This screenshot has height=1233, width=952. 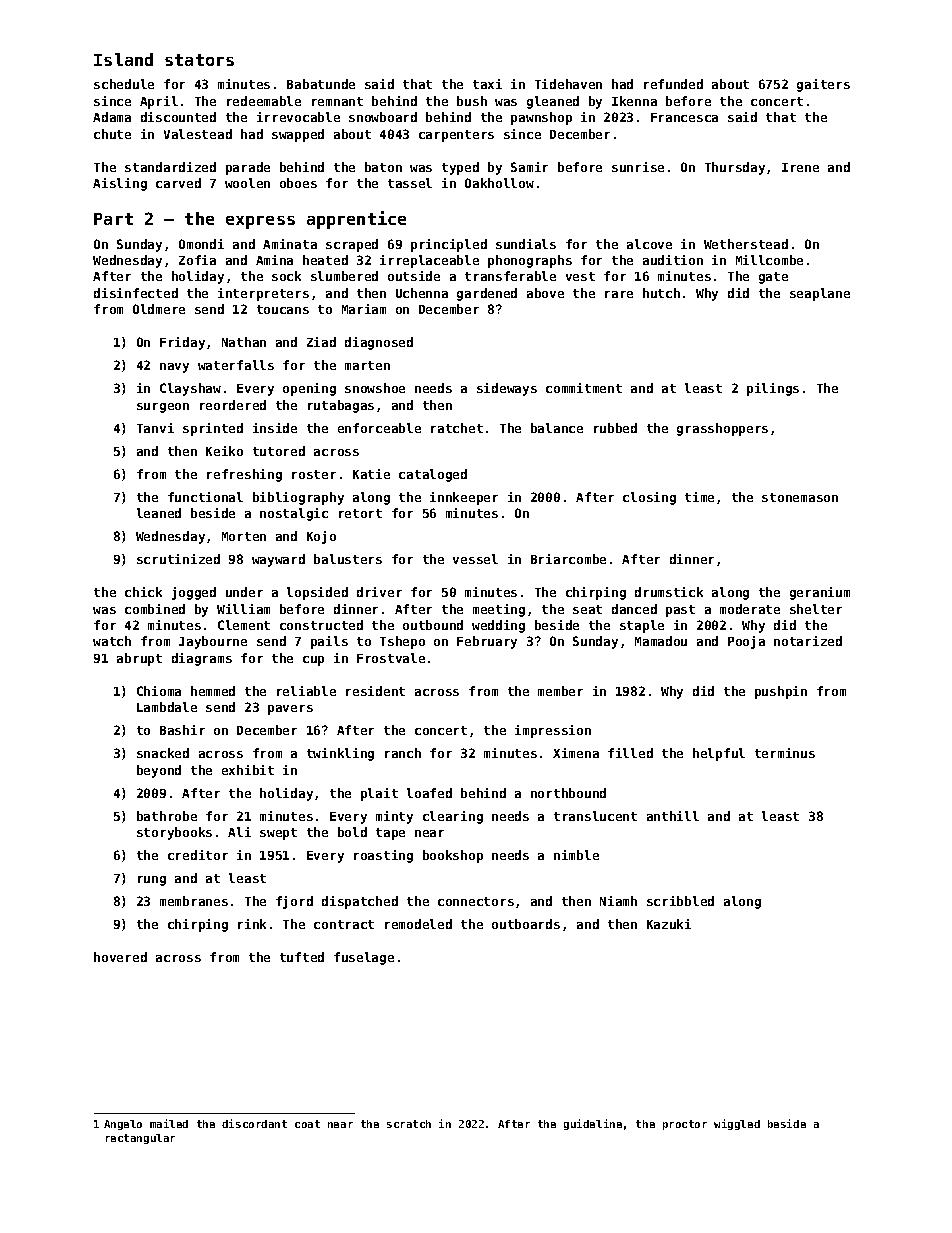 What do you see at coordinates (120, 957) in the screenshot?
I see `hovered` at bounding box center [120, 957].
